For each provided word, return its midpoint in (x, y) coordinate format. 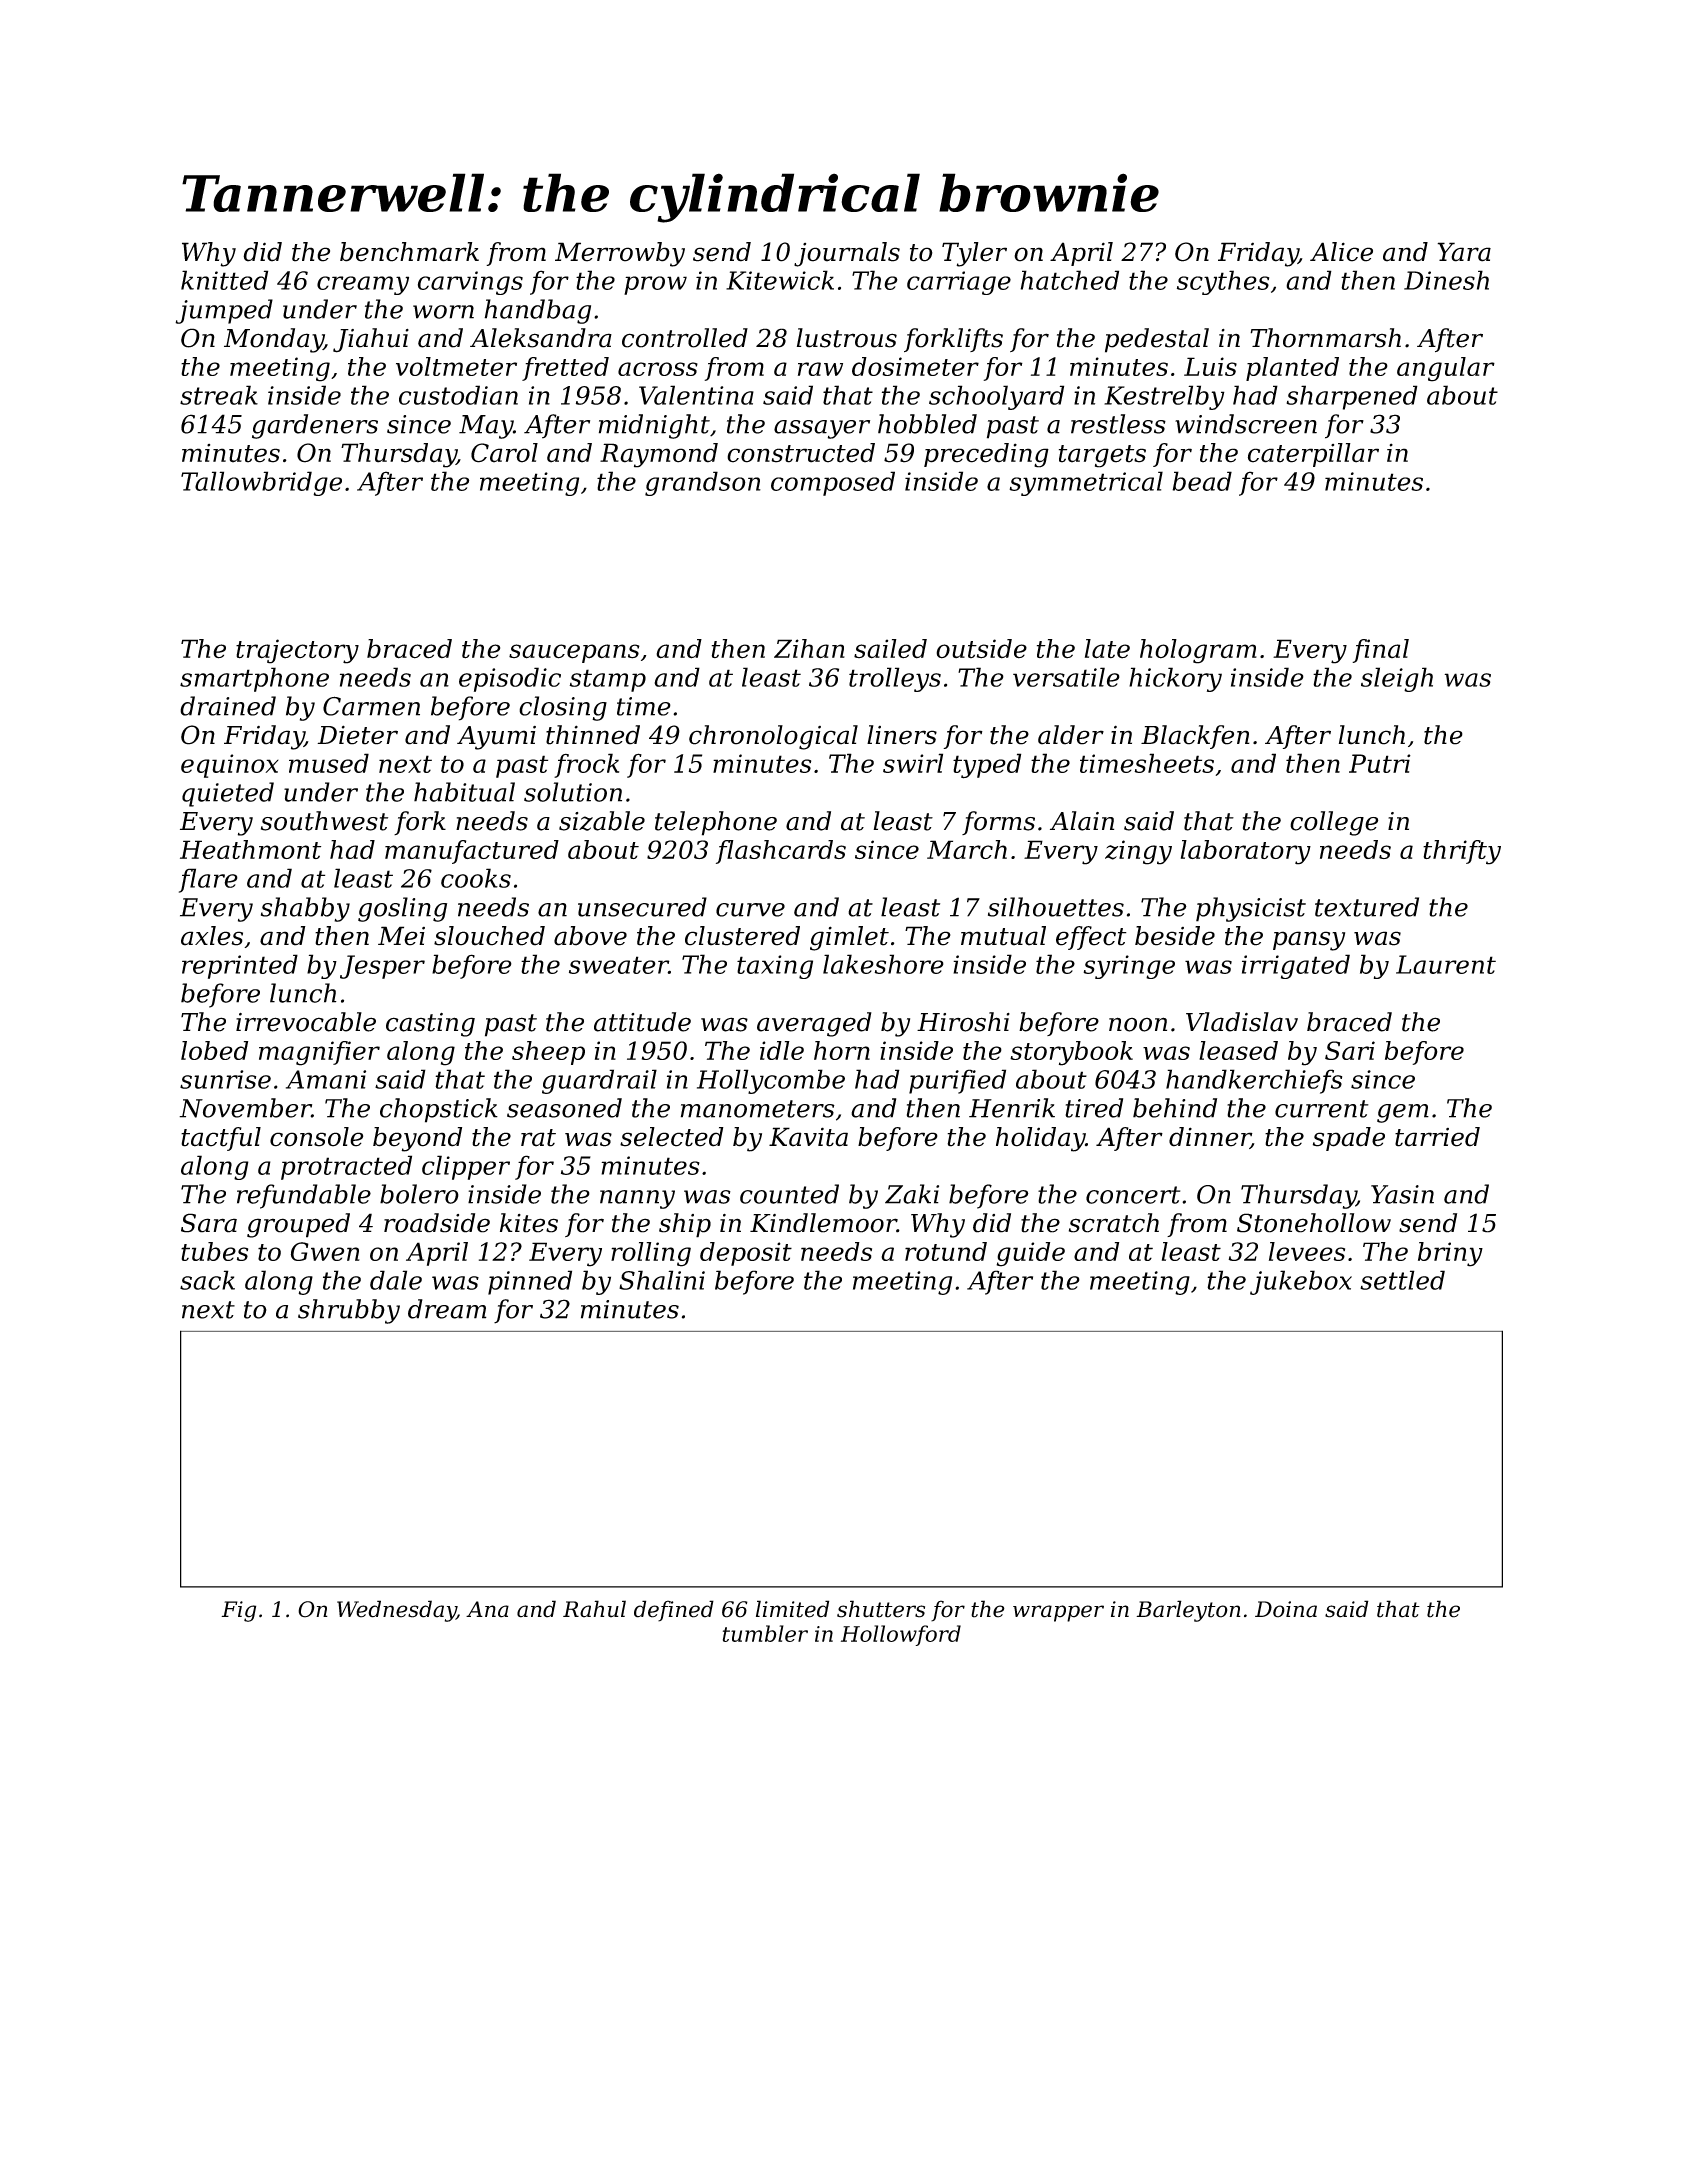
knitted (224, 280)
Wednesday (396, 1611)
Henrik (1012, 1108)
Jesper (382, 967)
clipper (466, 1167)
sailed (890, 649)
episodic (510, 679)
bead (1202, 481)
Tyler (974, 254)
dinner (1210, 1138)
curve (750, 910)
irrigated (1296, 966)
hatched (1069, 280)
